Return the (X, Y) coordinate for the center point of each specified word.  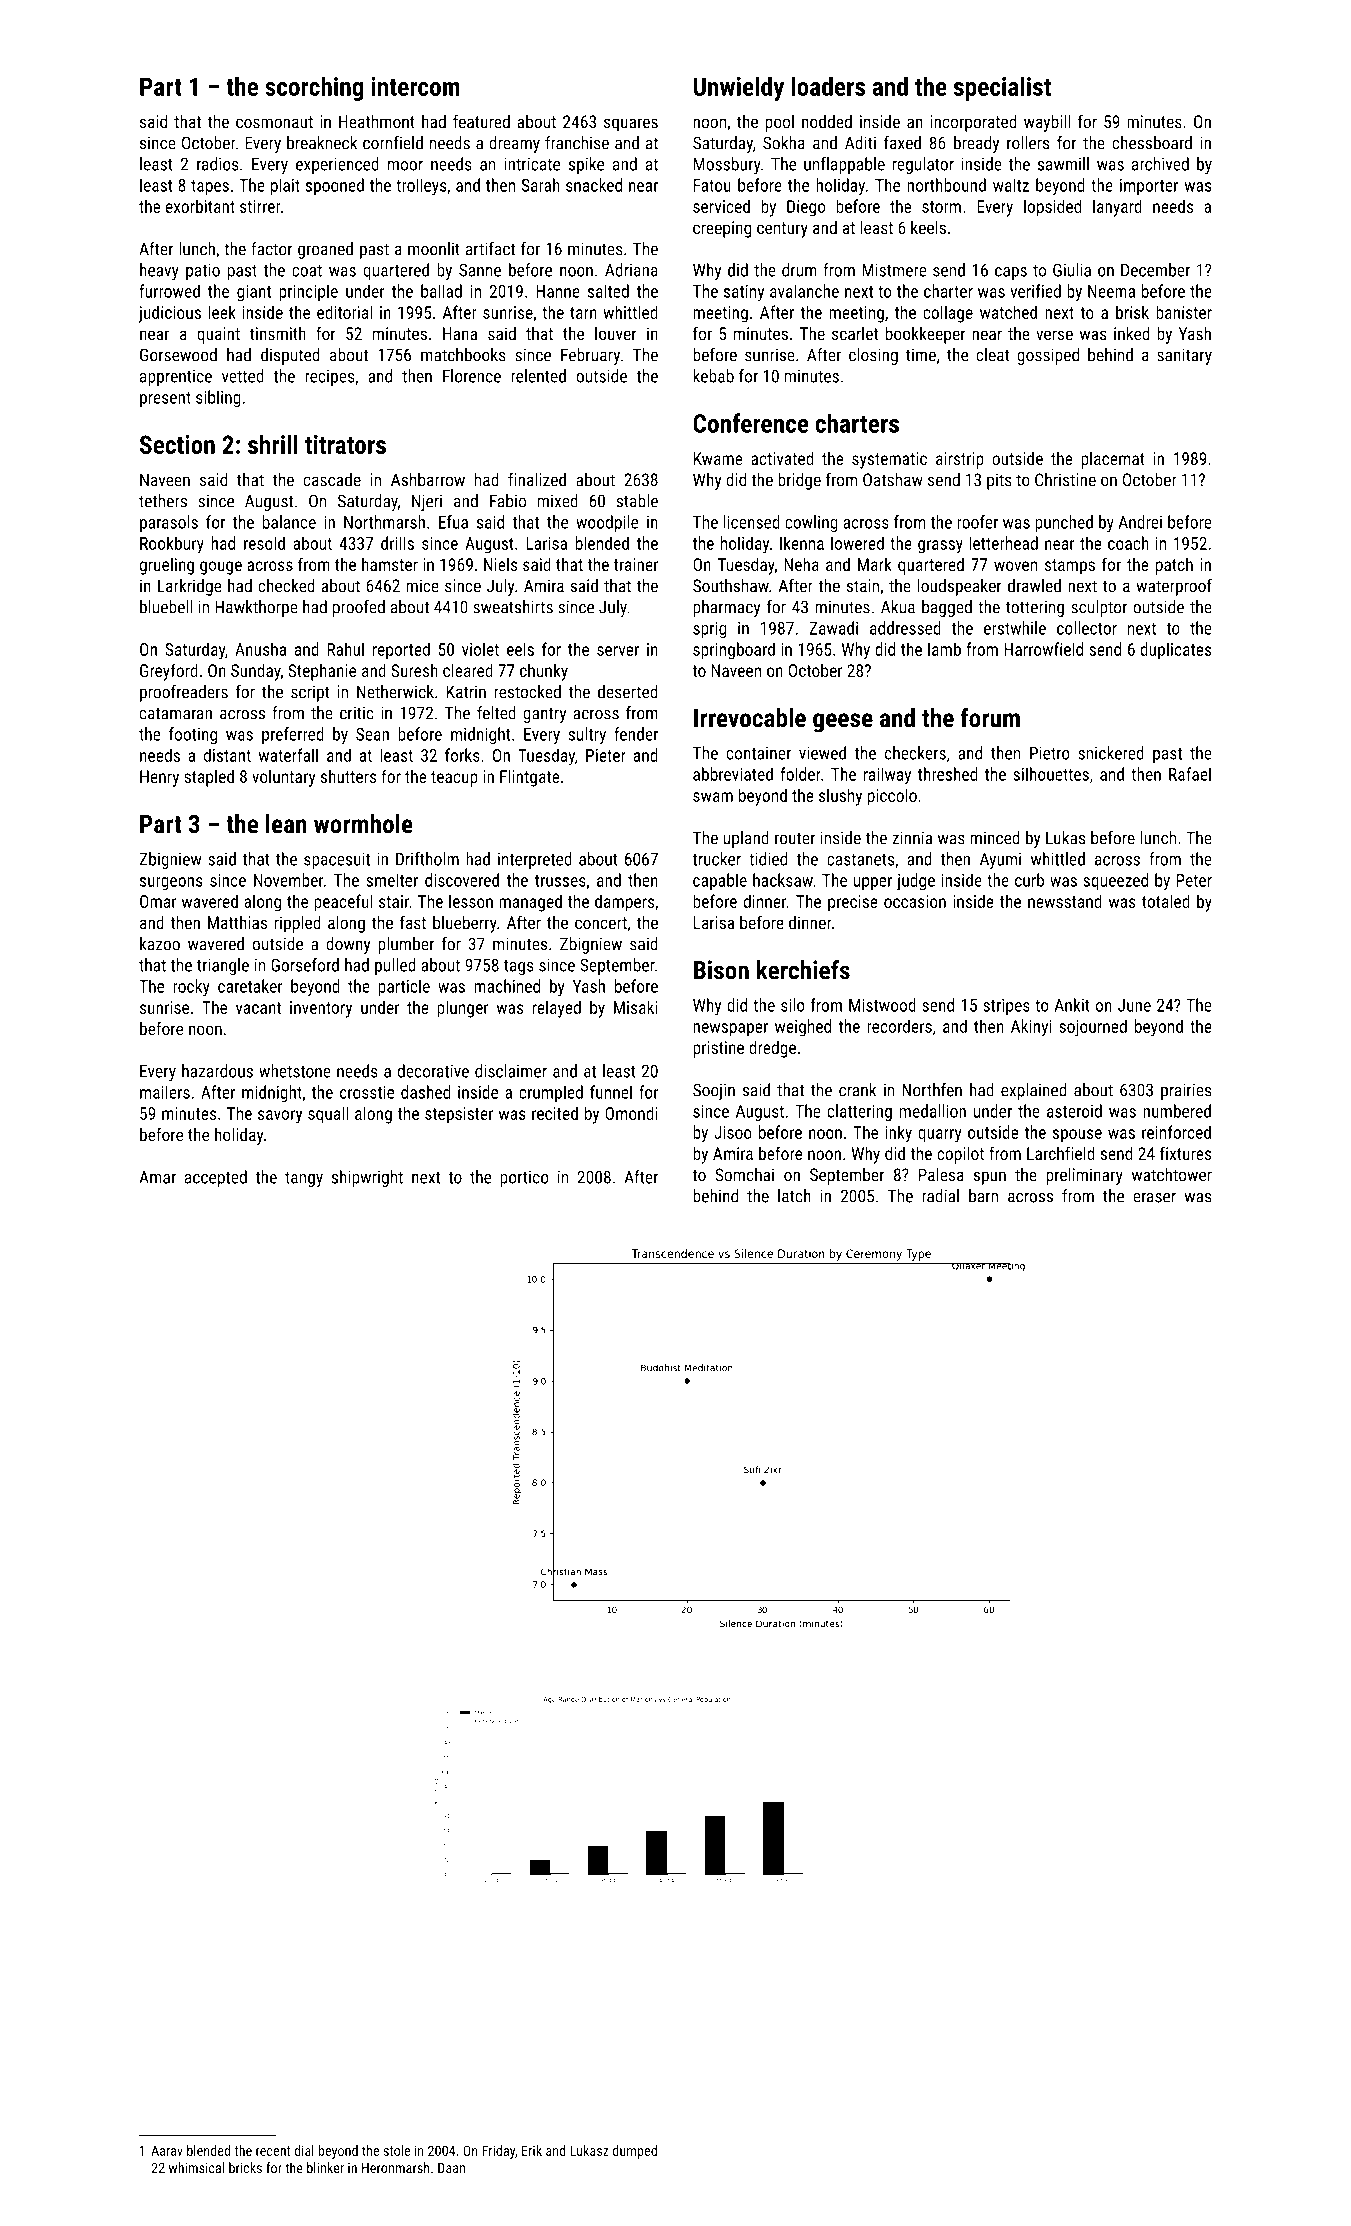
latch (794, 1196)
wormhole (363, 824)
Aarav (167, 2150)
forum (990, 718)
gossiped (1048, 356)
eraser (1154, 1198)
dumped (635, 2152)
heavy (159, 271)
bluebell (166, 607)
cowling (811, 523)
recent (273, 2151)
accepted (216, 1178)
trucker (716, 859)
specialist (1002, 88)
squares (631, 125)
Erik (532, 2150)
